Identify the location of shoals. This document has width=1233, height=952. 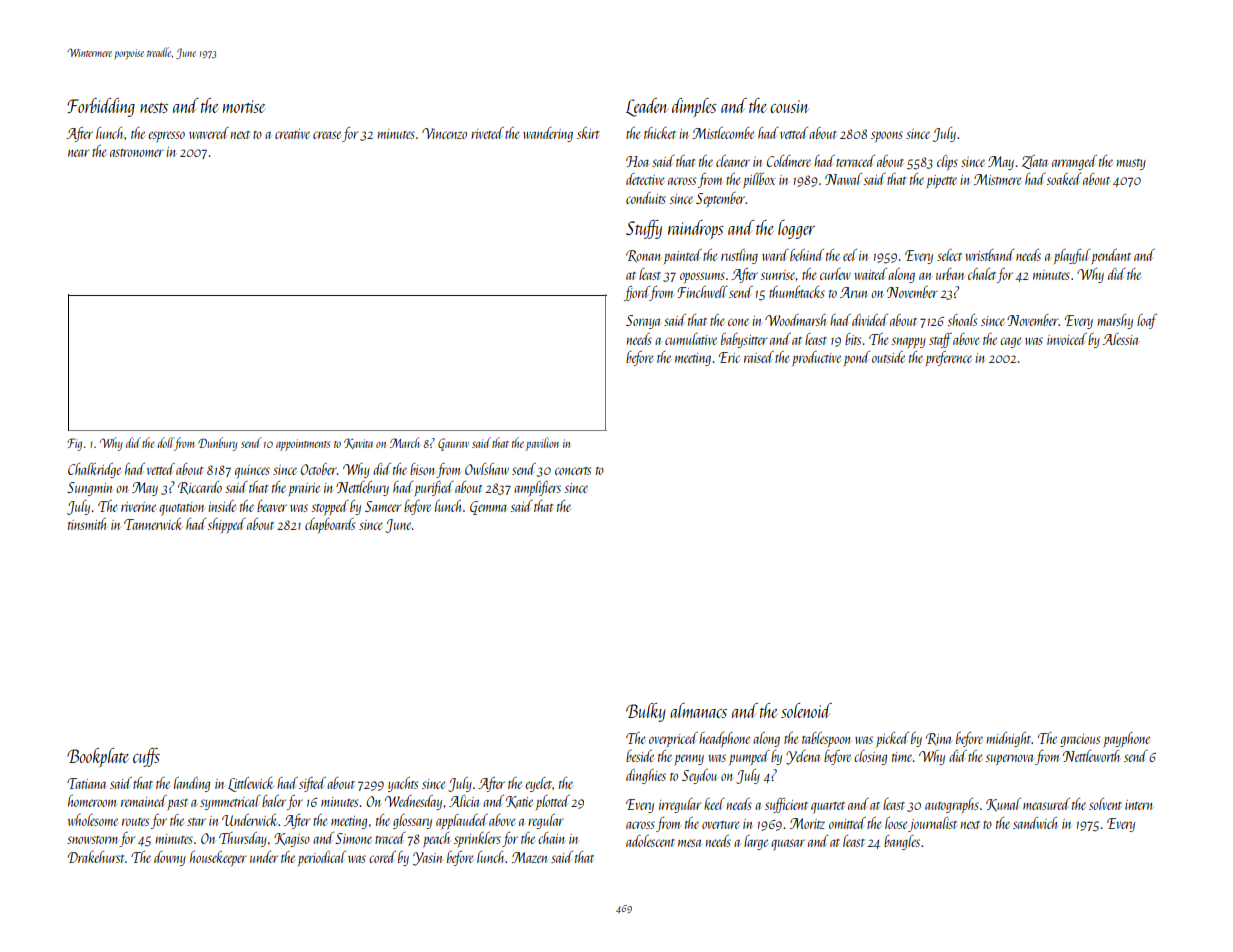
(962, 320).
